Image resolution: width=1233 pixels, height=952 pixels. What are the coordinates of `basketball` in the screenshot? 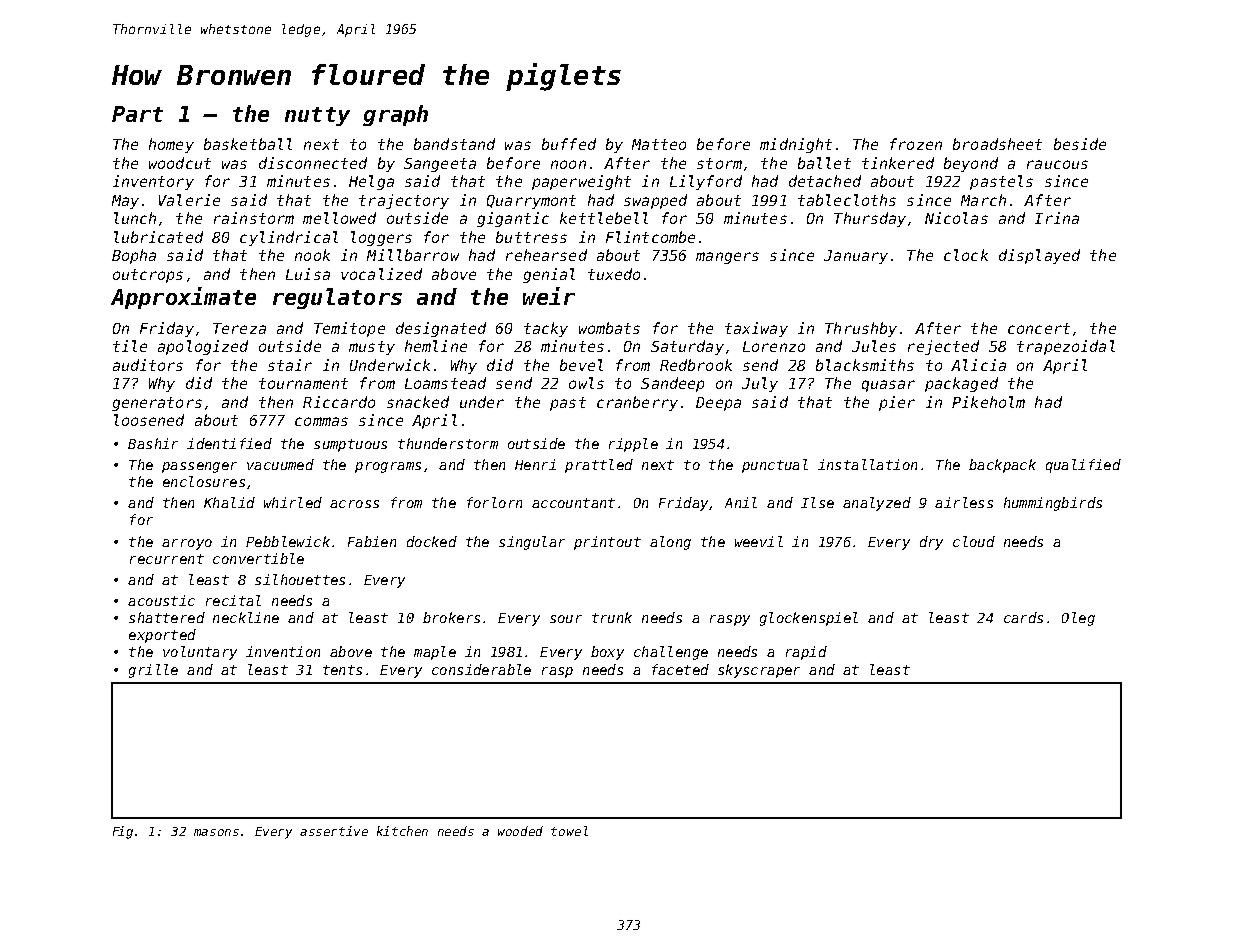 It's located at (248, 144).
